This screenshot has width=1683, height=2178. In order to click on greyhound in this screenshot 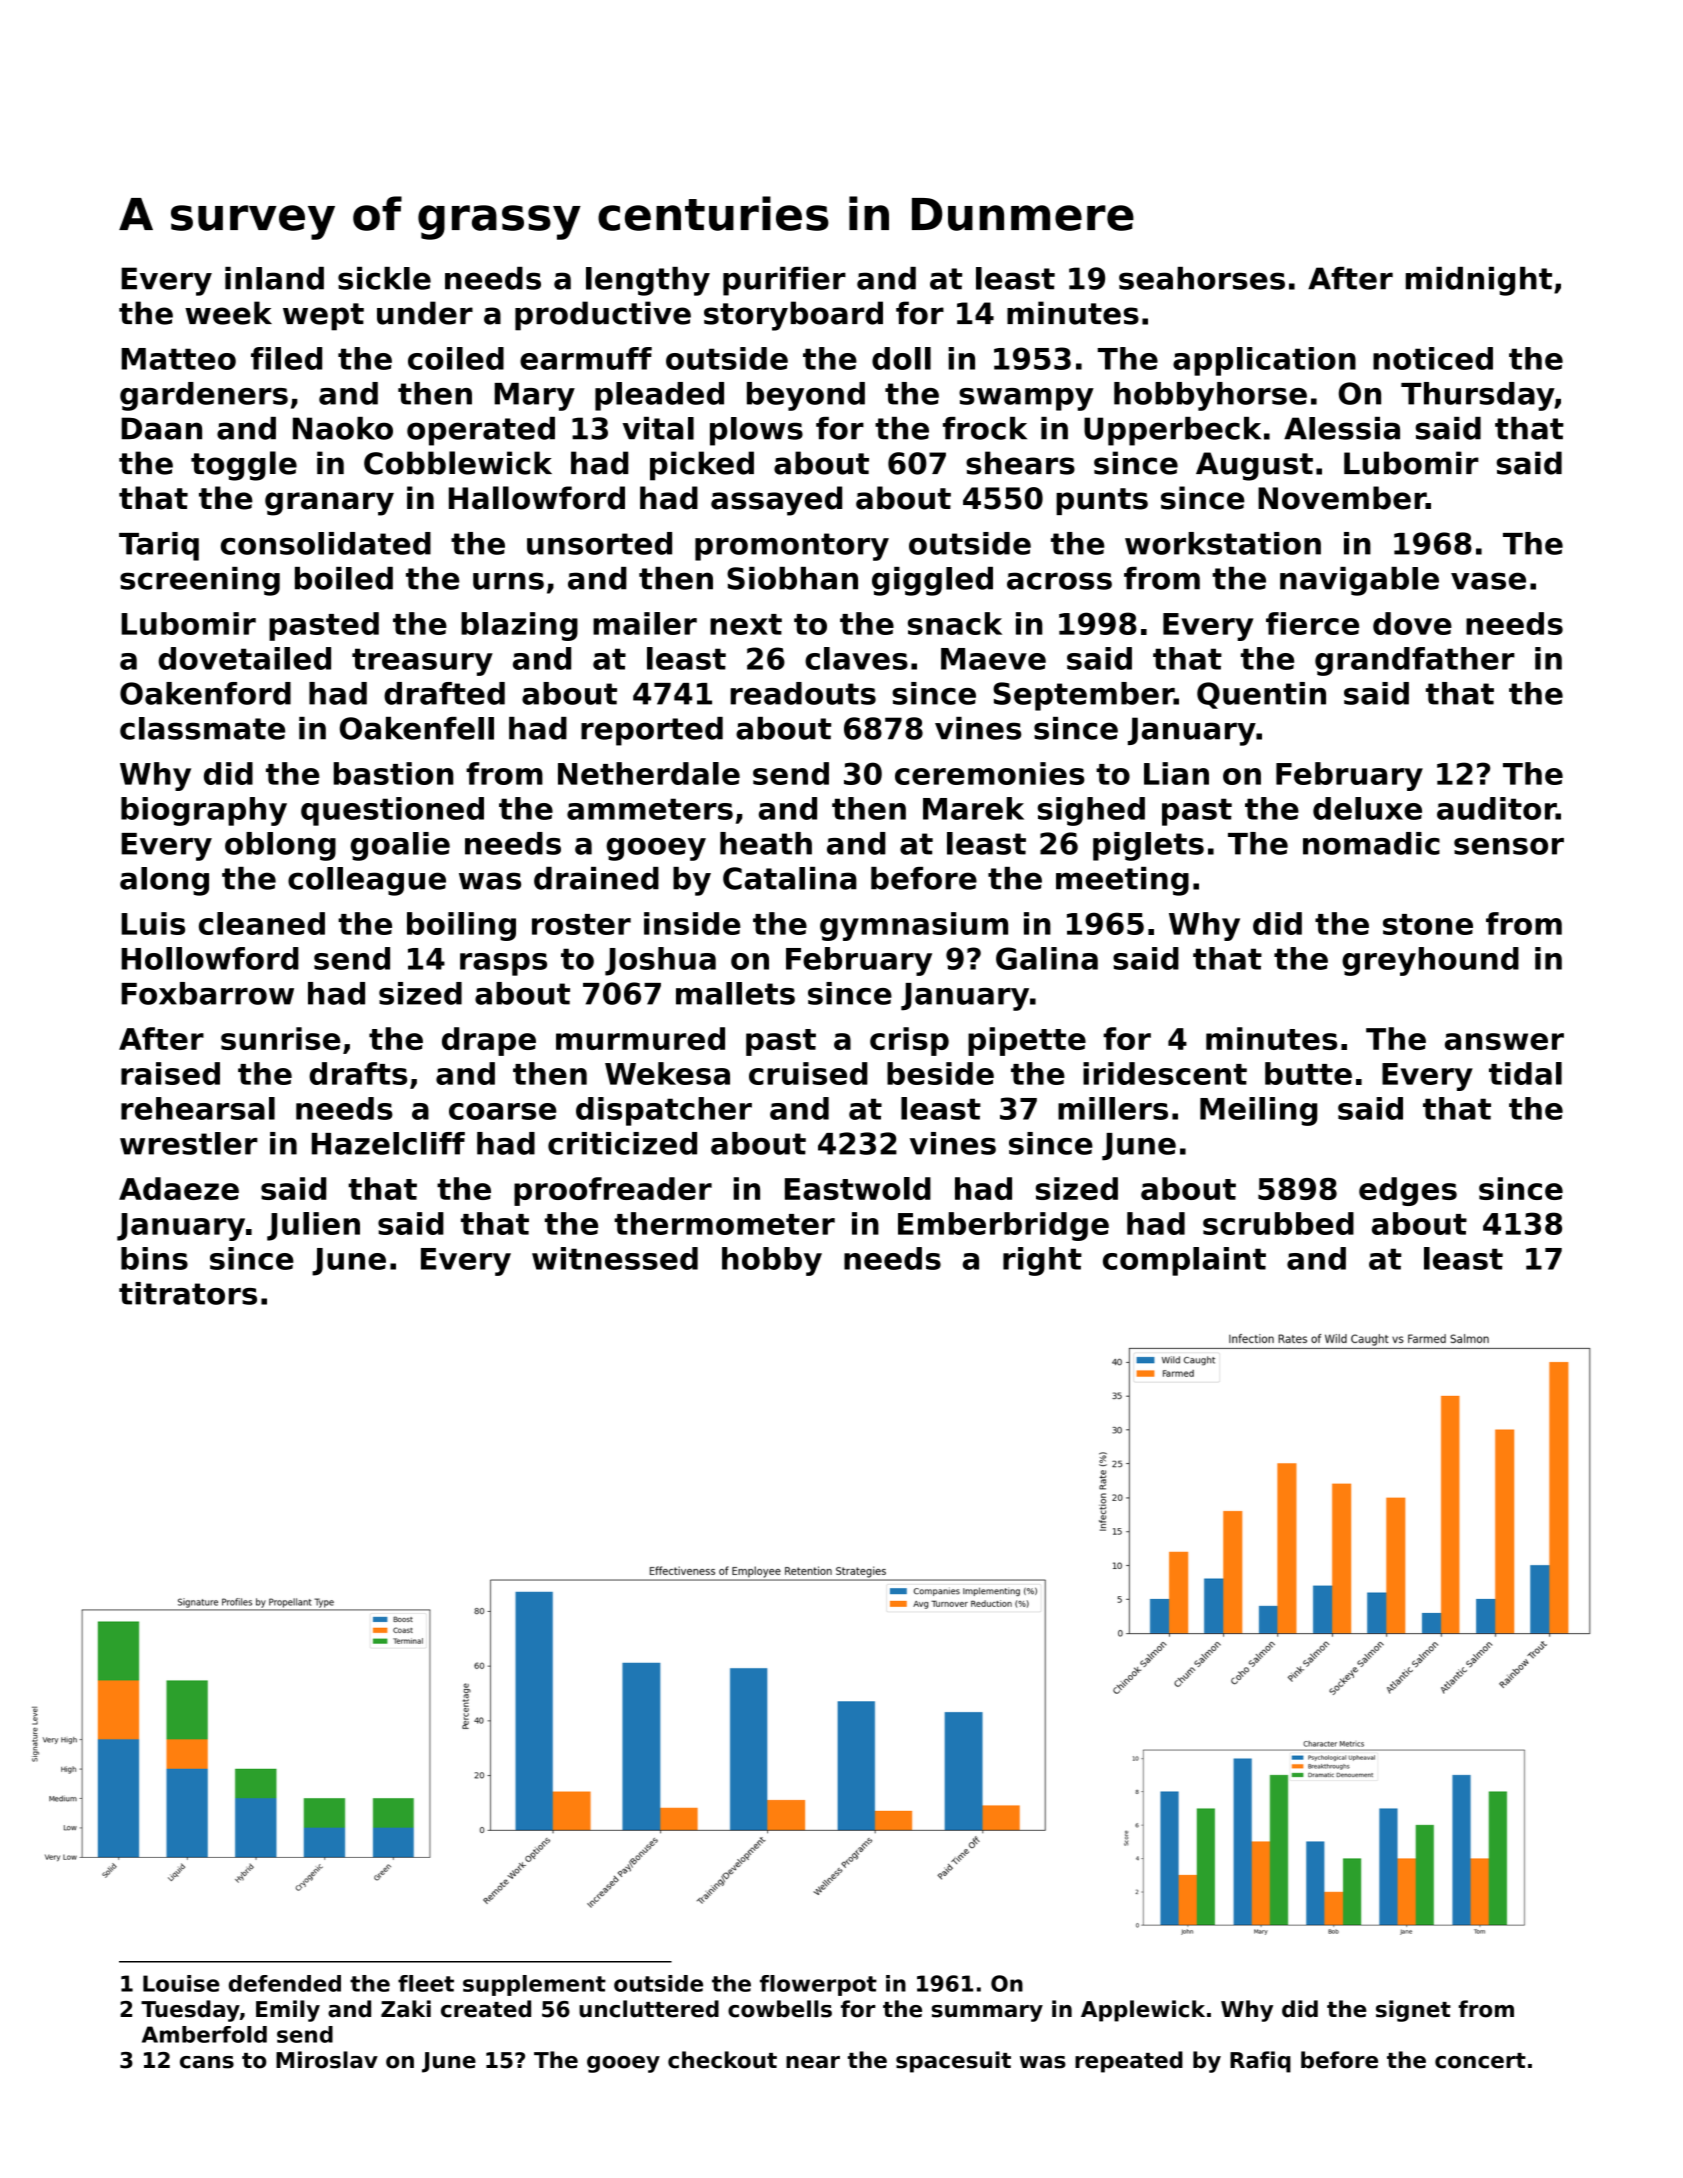, I will do `click(1430, 961)`.
